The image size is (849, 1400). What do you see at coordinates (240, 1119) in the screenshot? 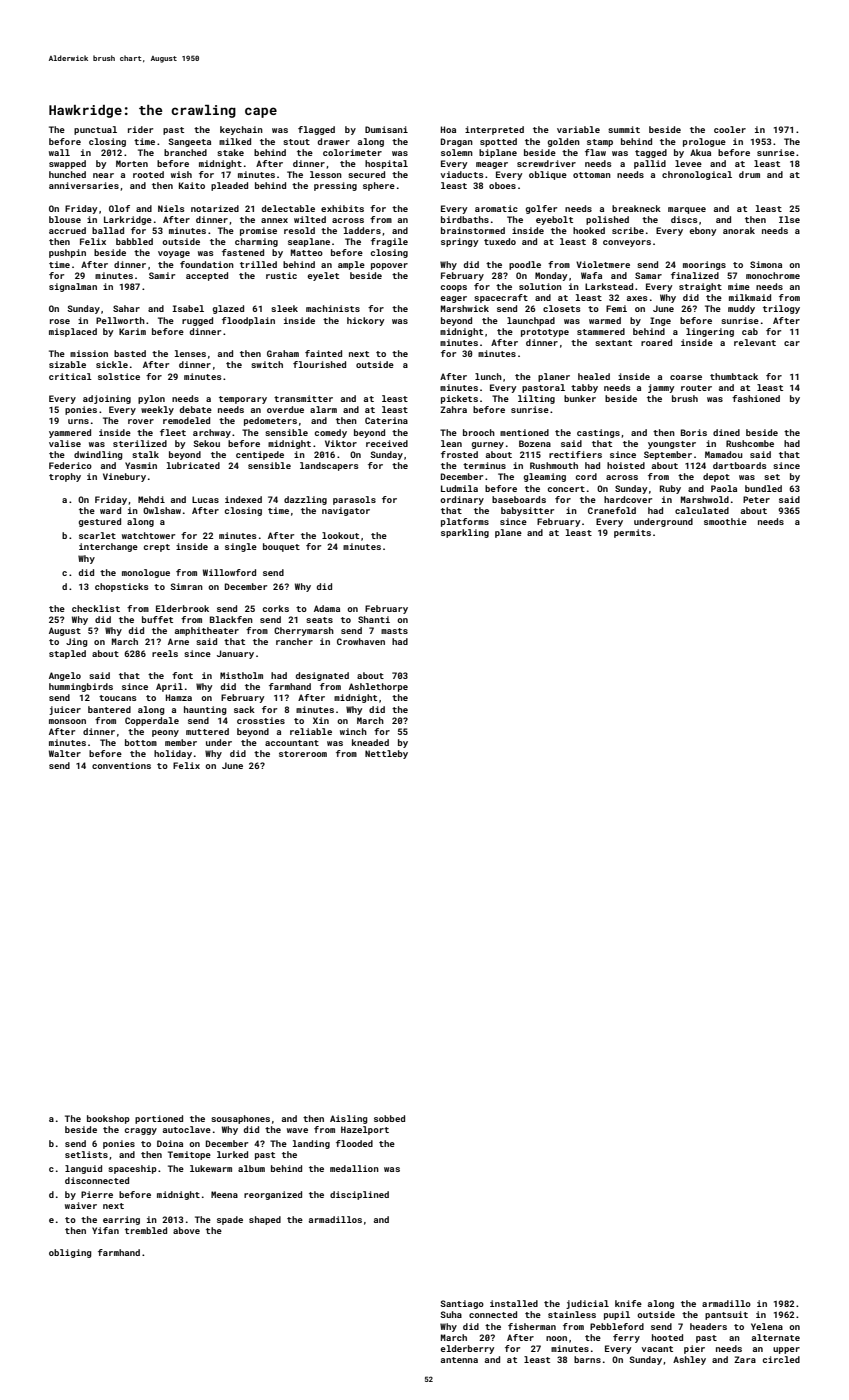
I see `sousaphones` at bounding box center [240, 1119].
